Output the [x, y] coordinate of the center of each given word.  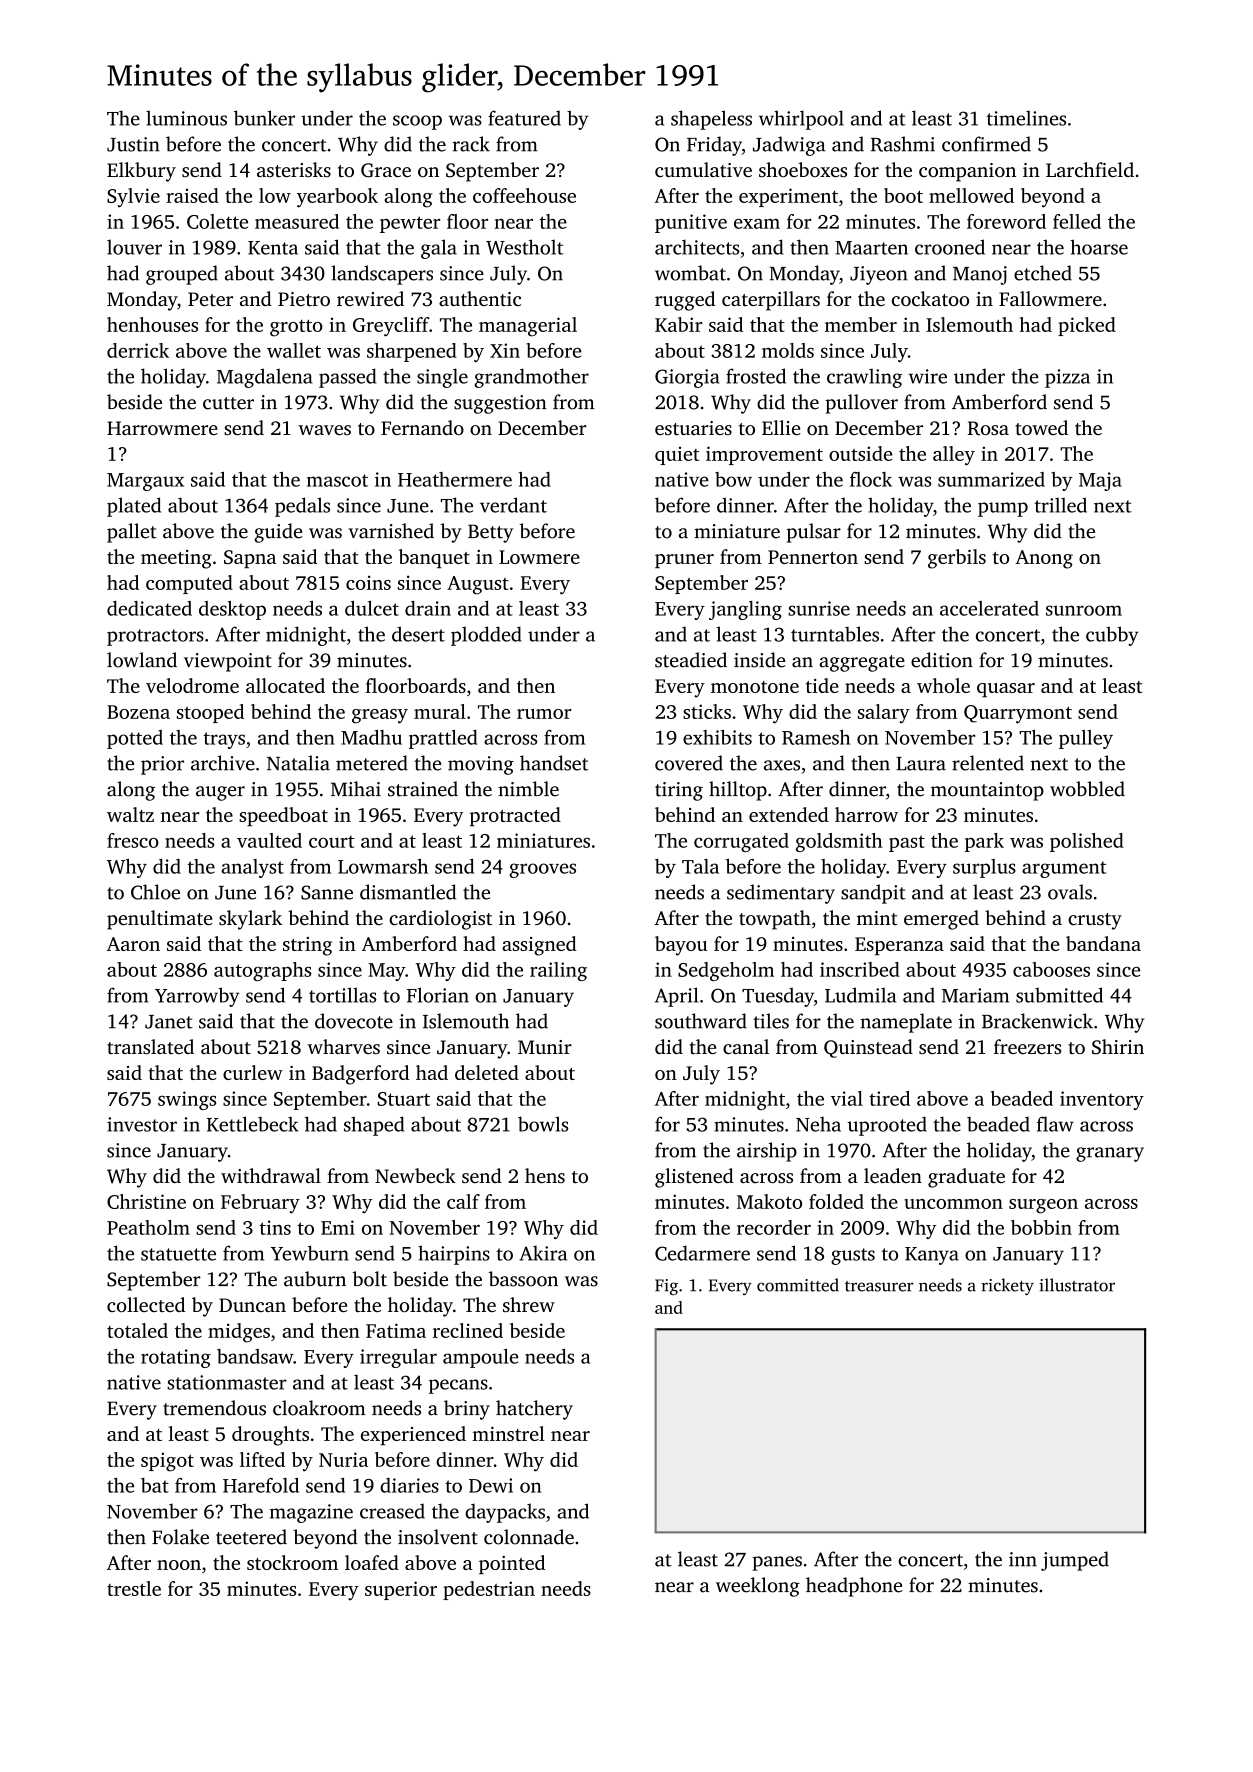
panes [777, 1563]
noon [179, 1565]
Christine [146, 1201]
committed [798, 1285]
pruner [684, 561]
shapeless [711, 120]
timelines [1026, 118]
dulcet [372, 608]
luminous [186, 118]
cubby [1112, 636]
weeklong [758, 1587]
